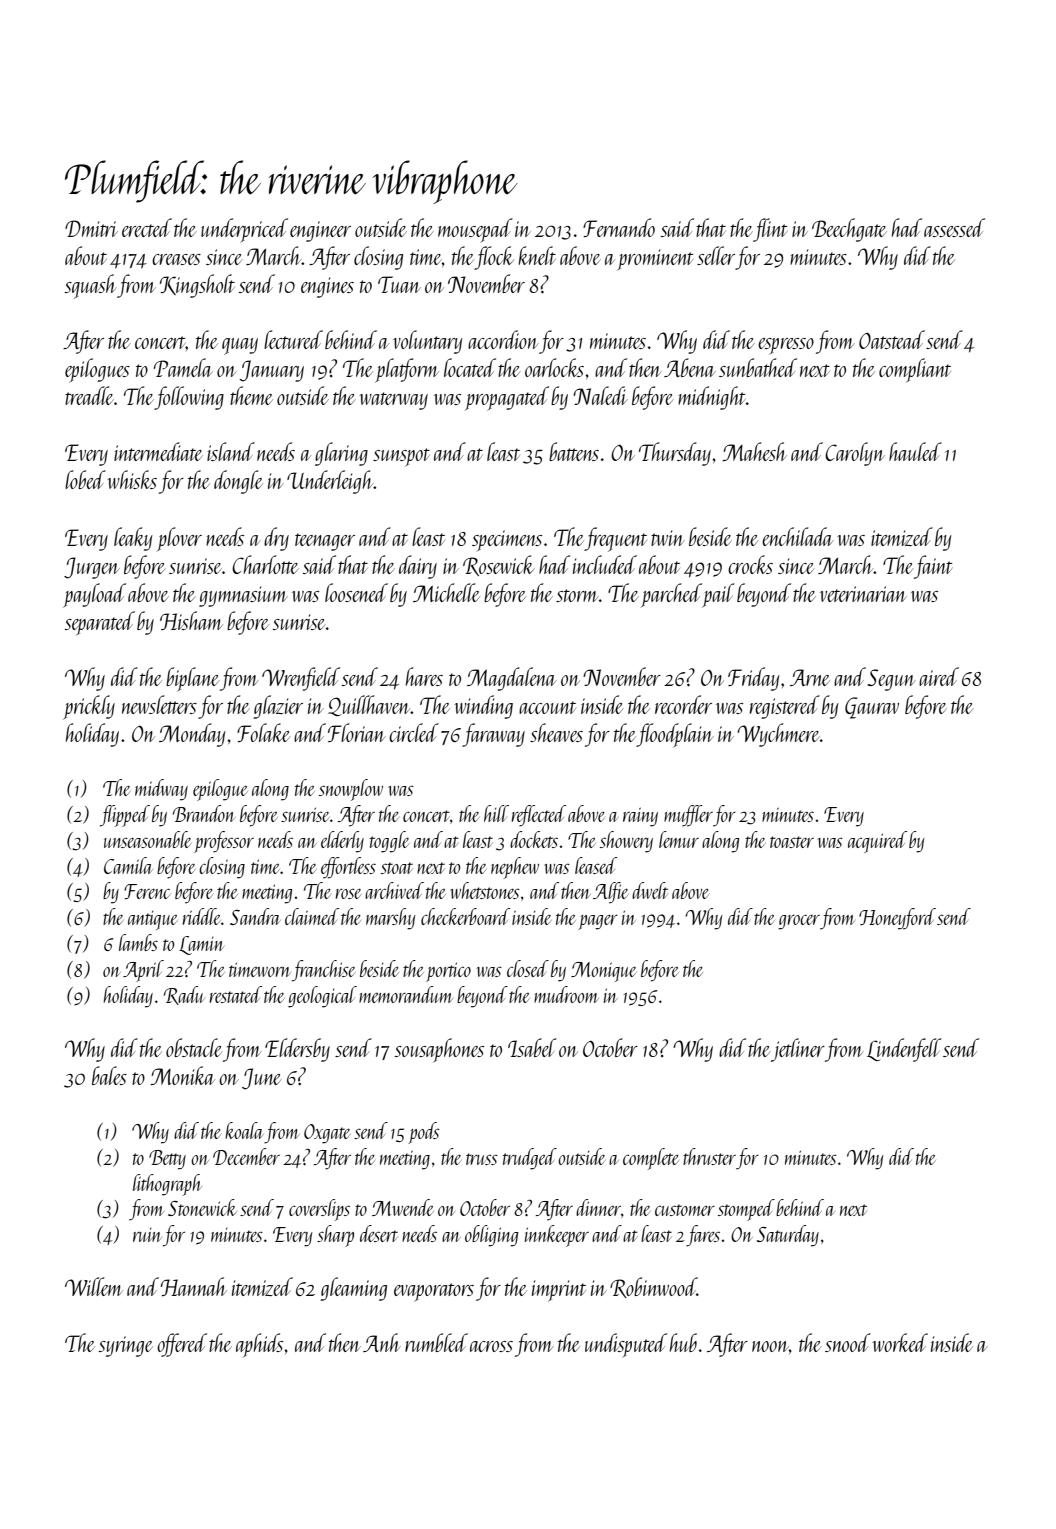 The height and width of the screenshot is (1529, 1056). What do you see at coordinates (194, 1047) in the screenshot?
I see `obstacle` at bounding box center [194, 1047].
